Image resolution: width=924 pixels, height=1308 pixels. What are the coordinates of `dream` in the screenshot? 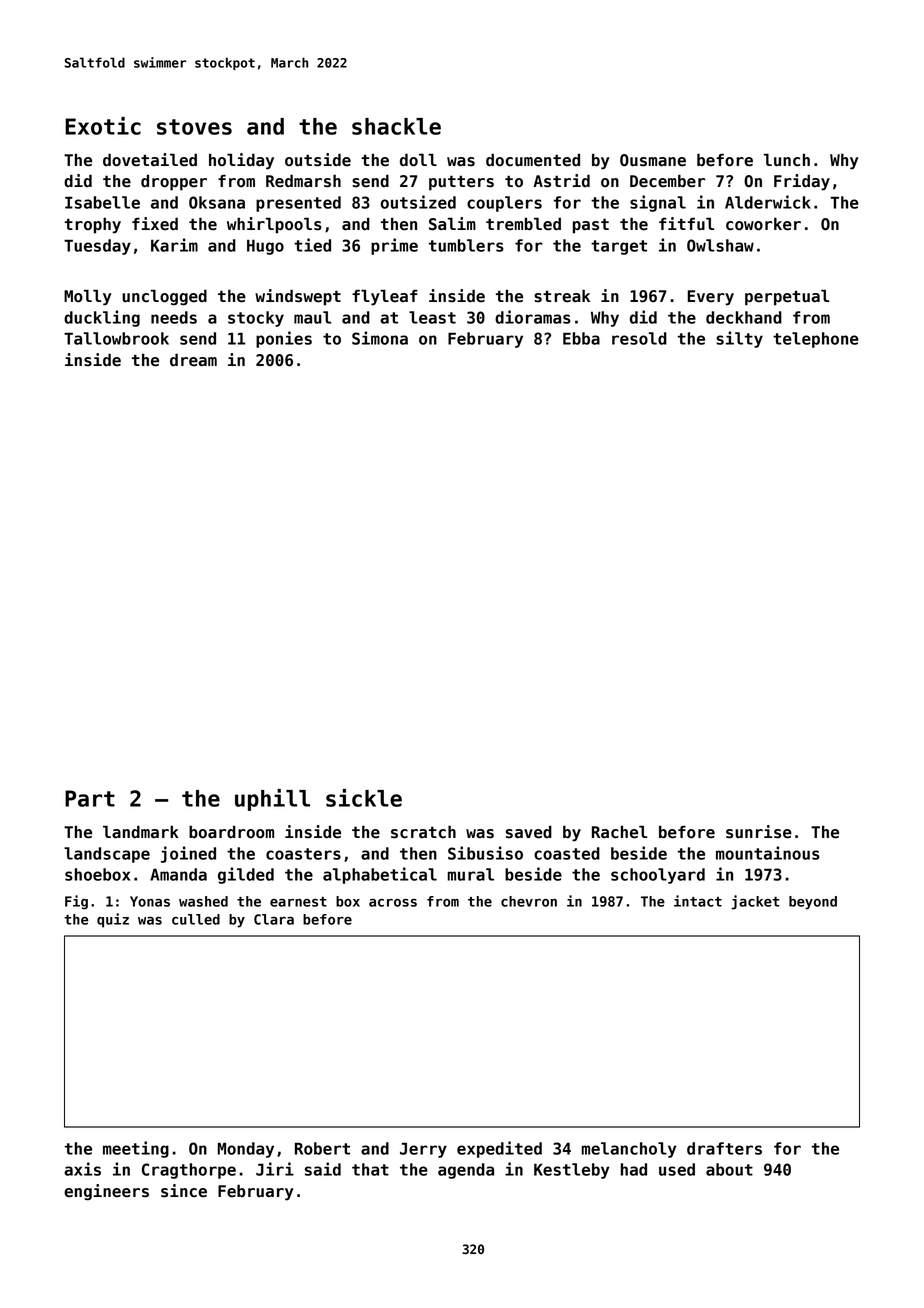 It's located at (193, 360).
